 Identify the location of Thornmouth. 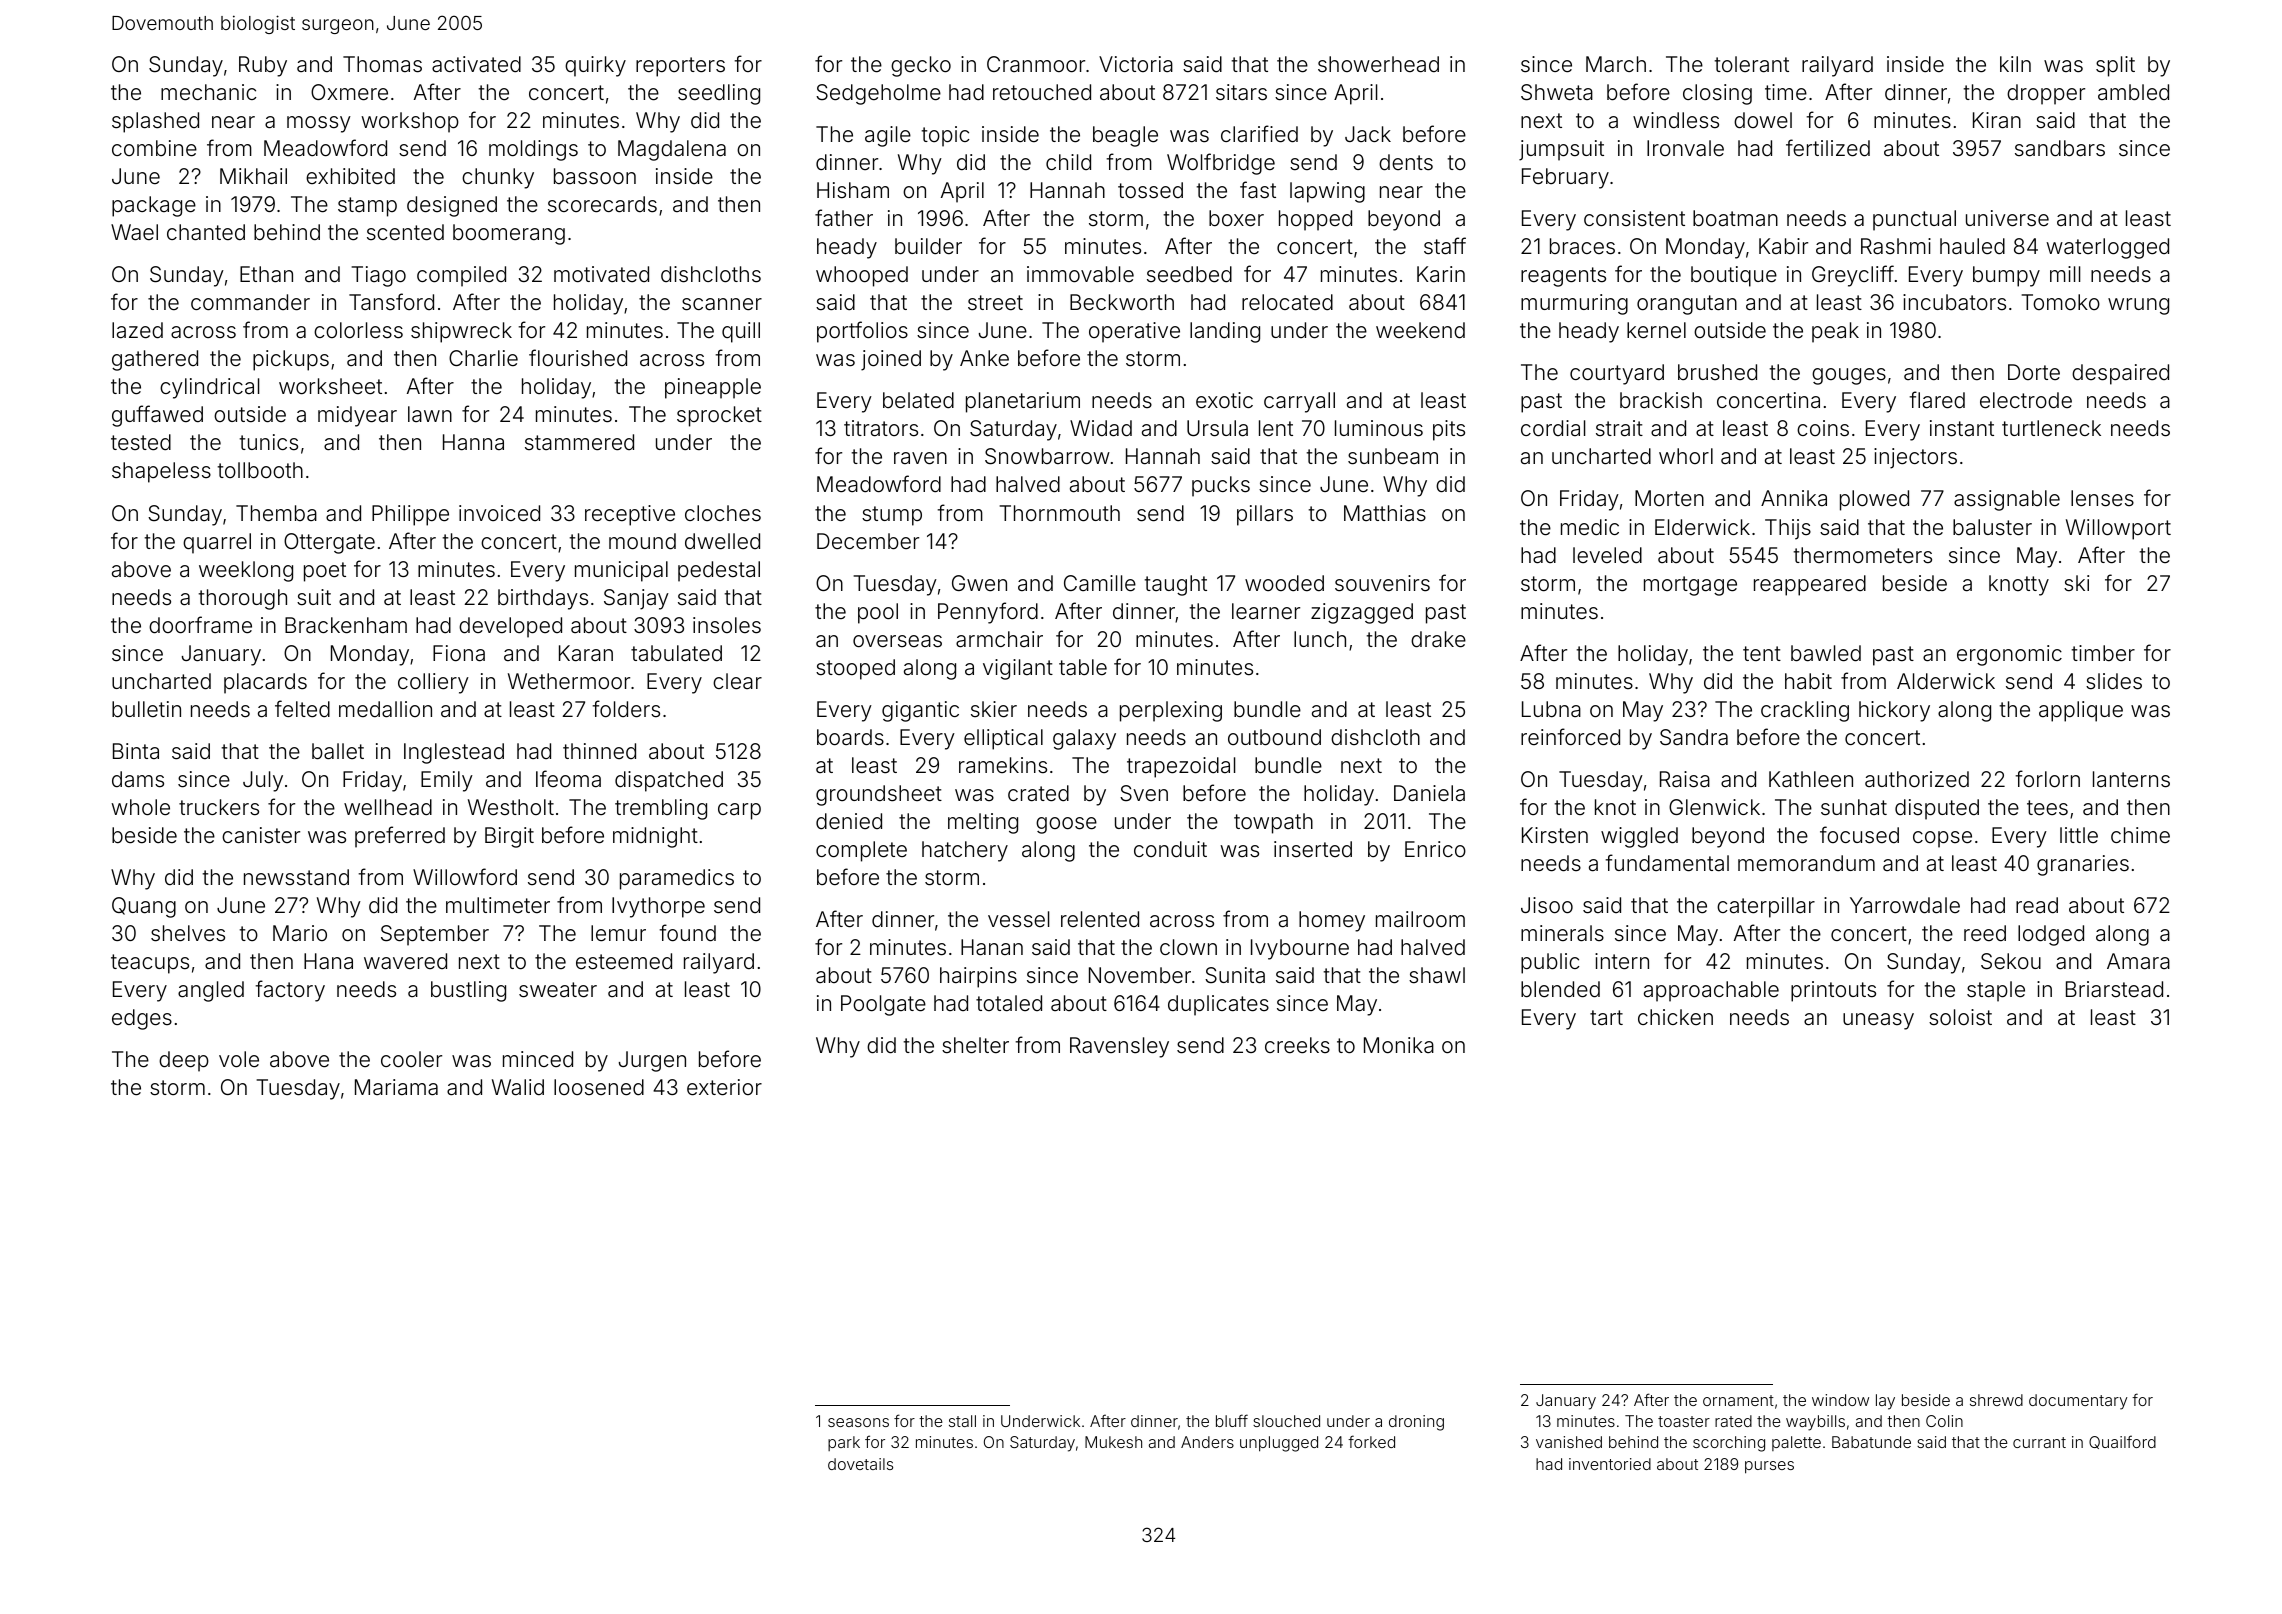
(1060, 513).
